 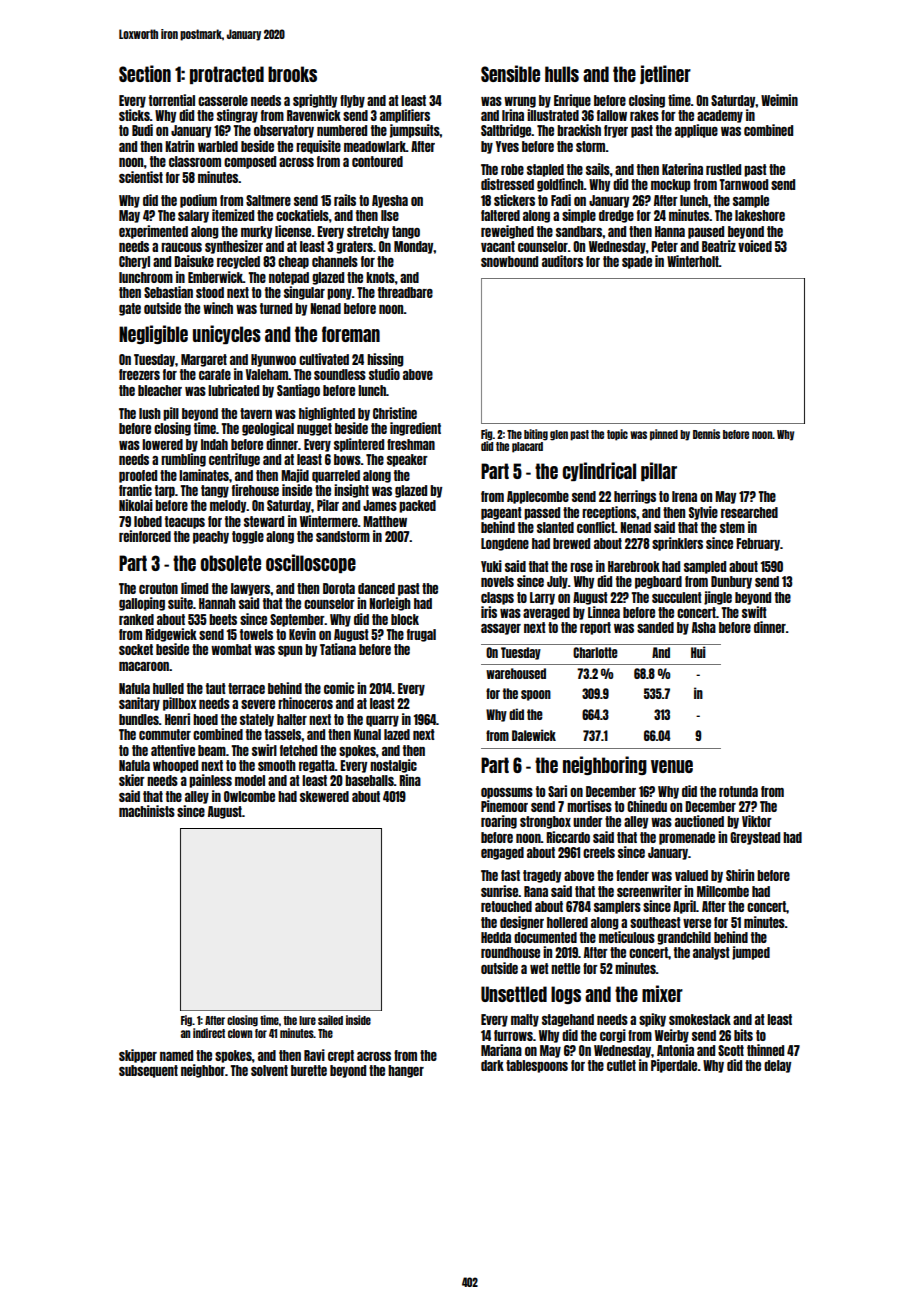 I want to click on hulls, so click(x=562, y=74).
